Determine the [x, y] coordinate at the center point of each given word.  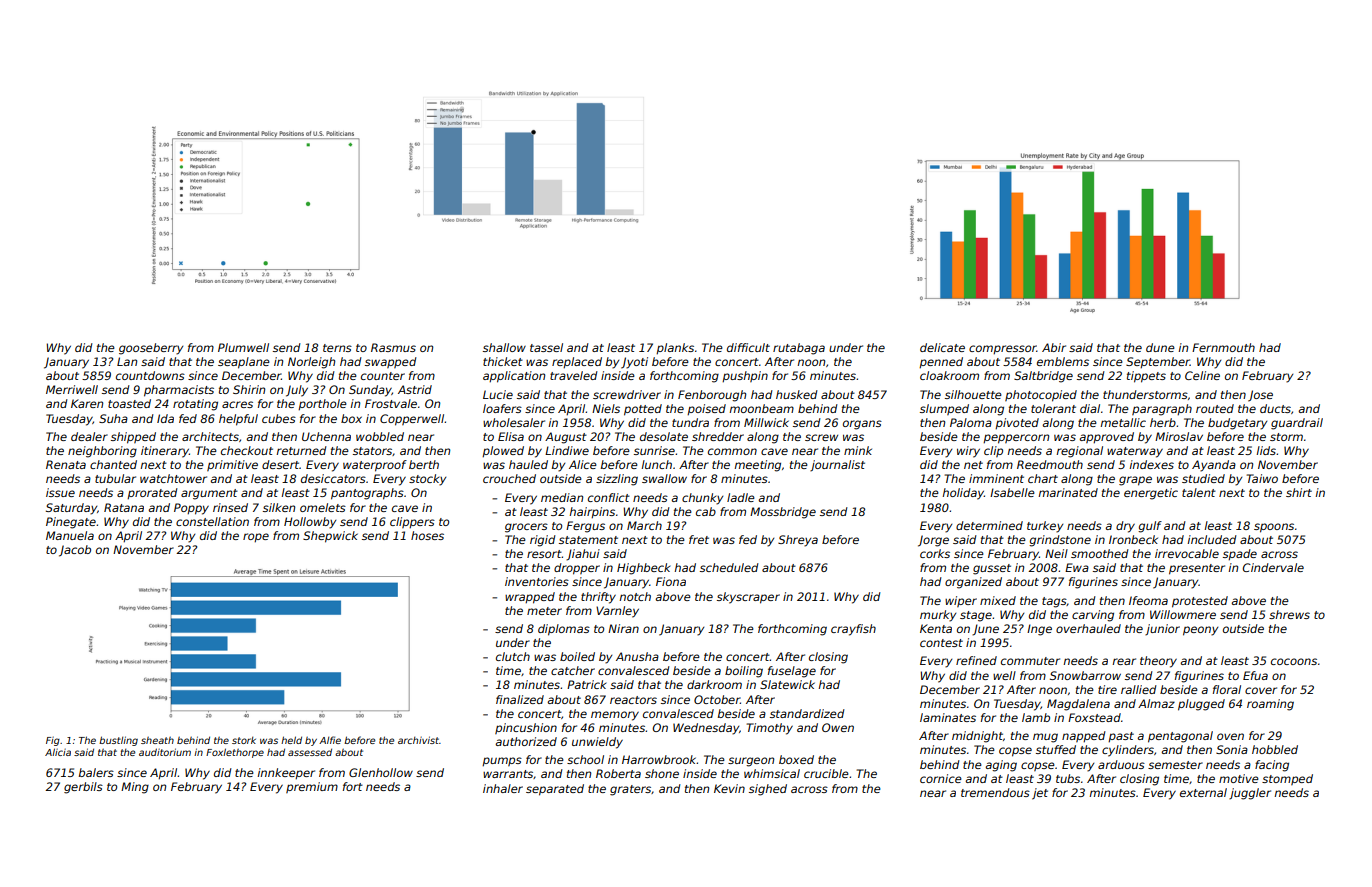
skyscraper [748, 598]
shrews [1289, 614]
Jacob [75, 551]
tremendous [995, 792]
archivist [418, 740]
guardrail [1297, 424]
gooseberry [151, 349]
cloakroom [949, 375]
